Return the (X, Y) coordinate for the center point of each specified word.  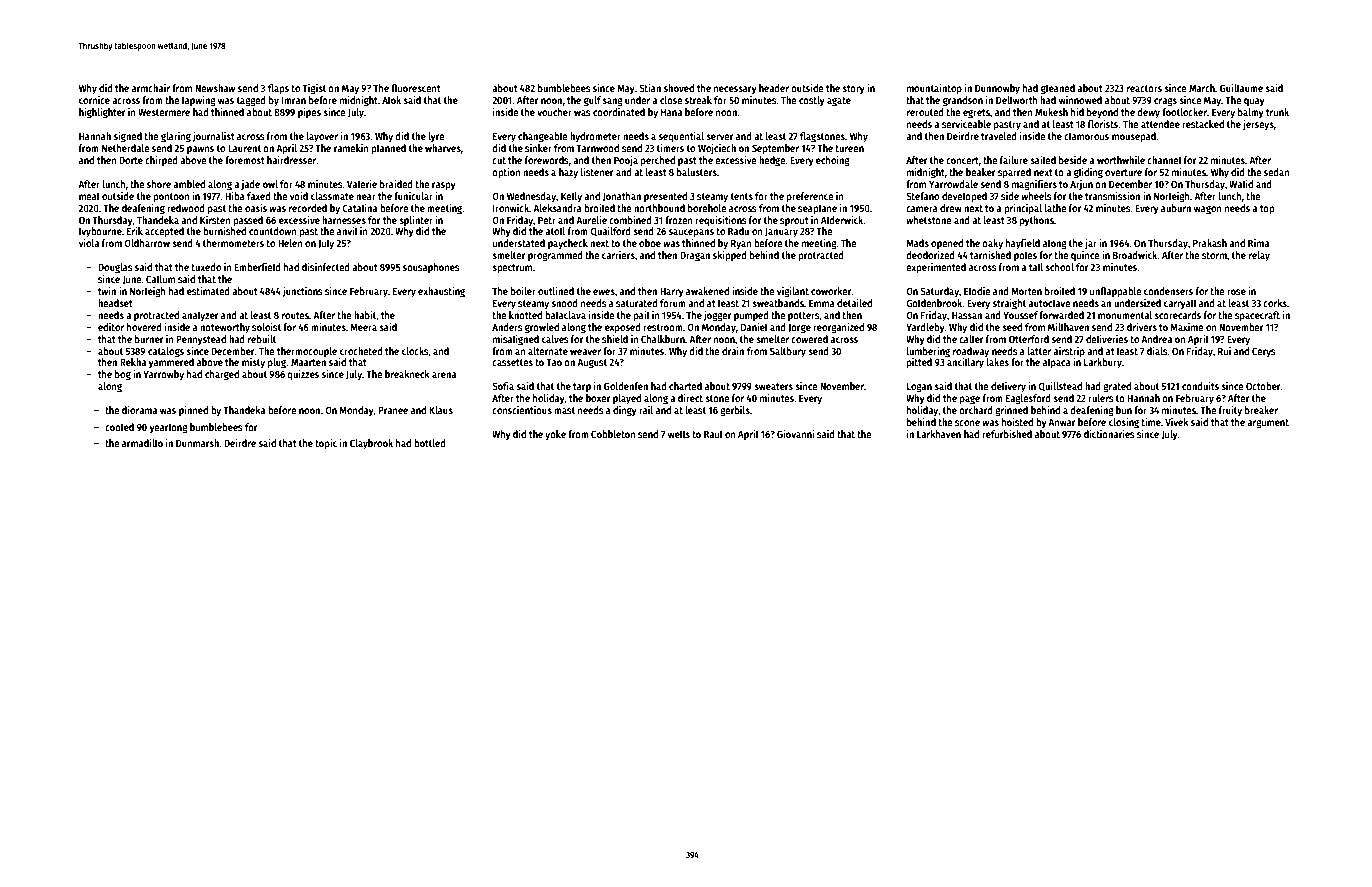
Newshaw (215, 88)
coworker (831, 291)
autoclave (1049, 303)
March (1202, 88)
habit (365, 316)
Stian (650, 88)
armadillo (142, 443)
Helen (290, 243)
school (1059, 267)
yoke (555, 435)
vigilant (793, 292)
